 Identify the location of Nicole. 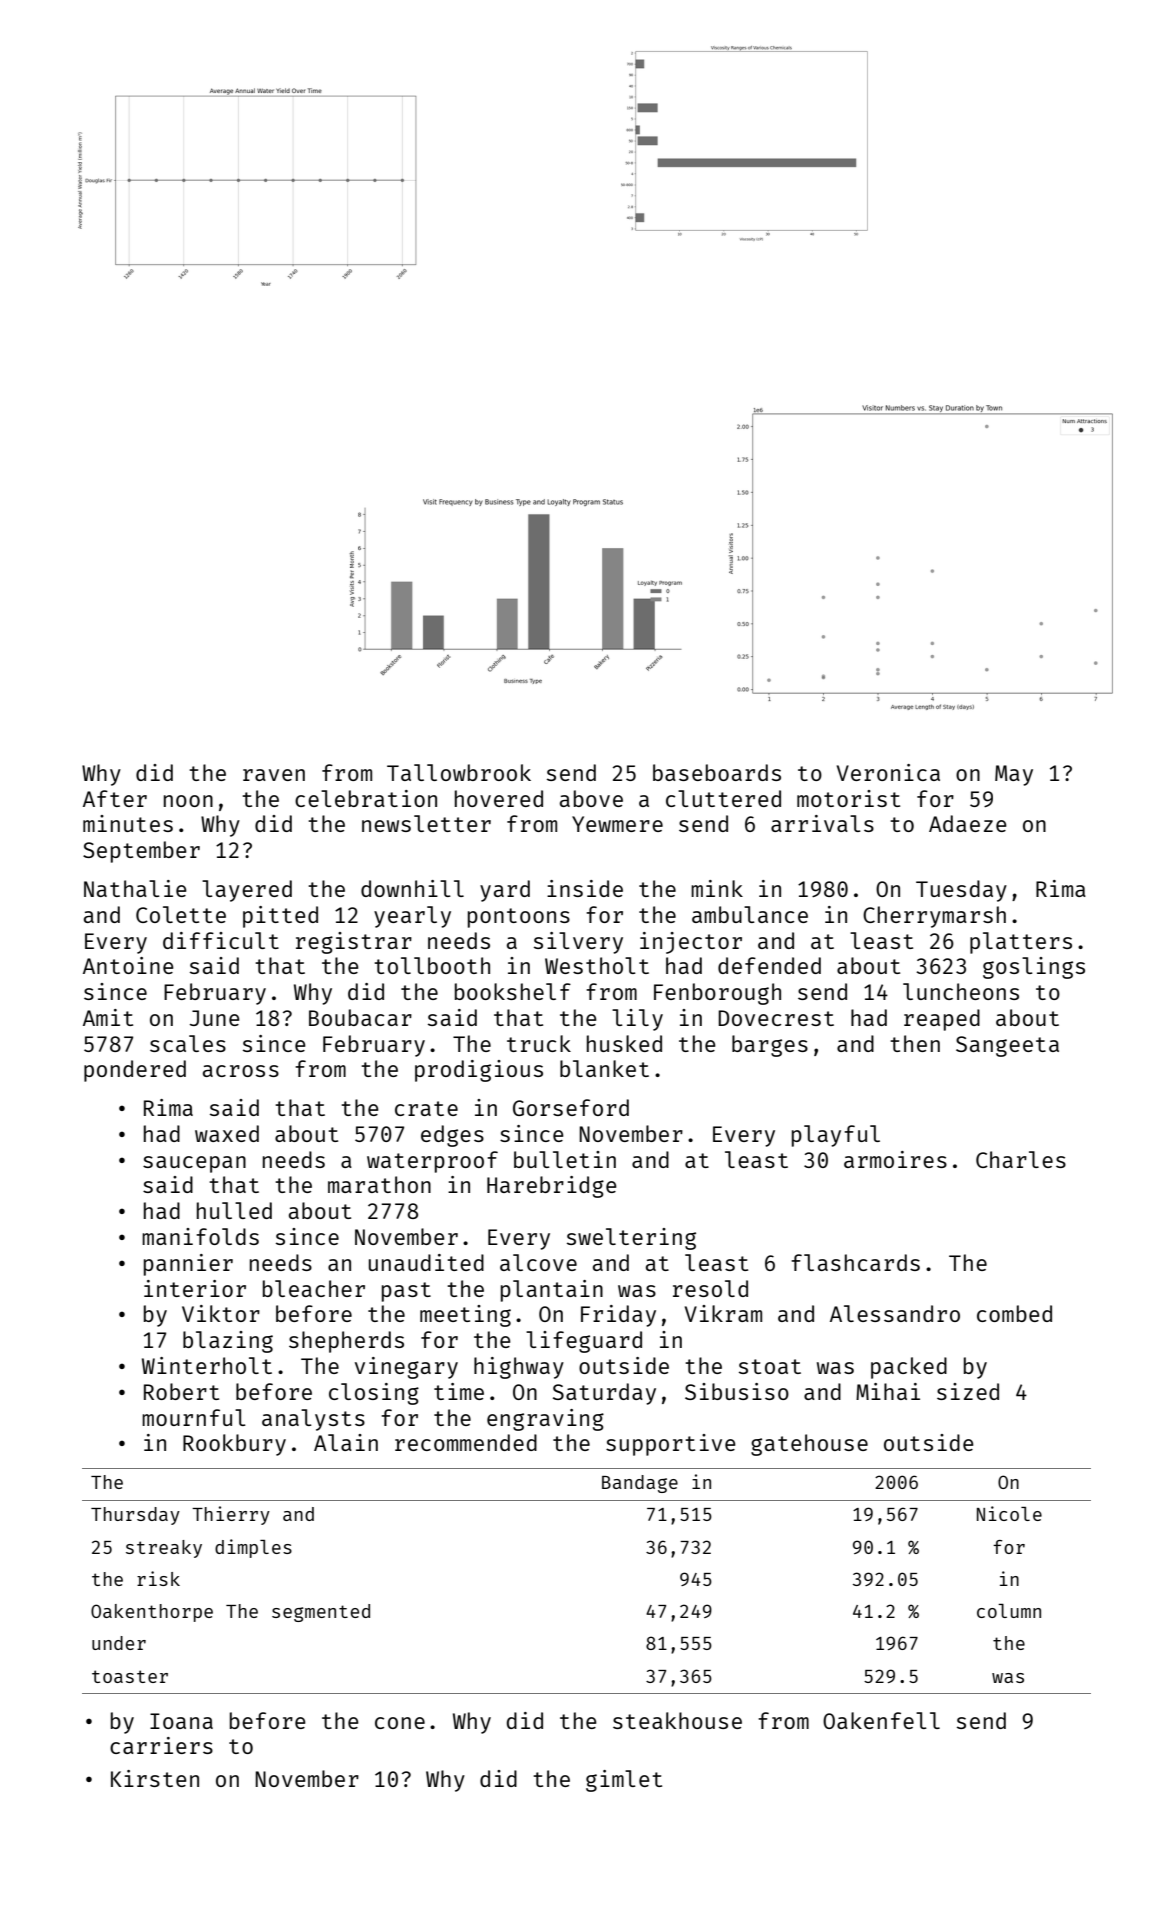
(1009, 1513).
